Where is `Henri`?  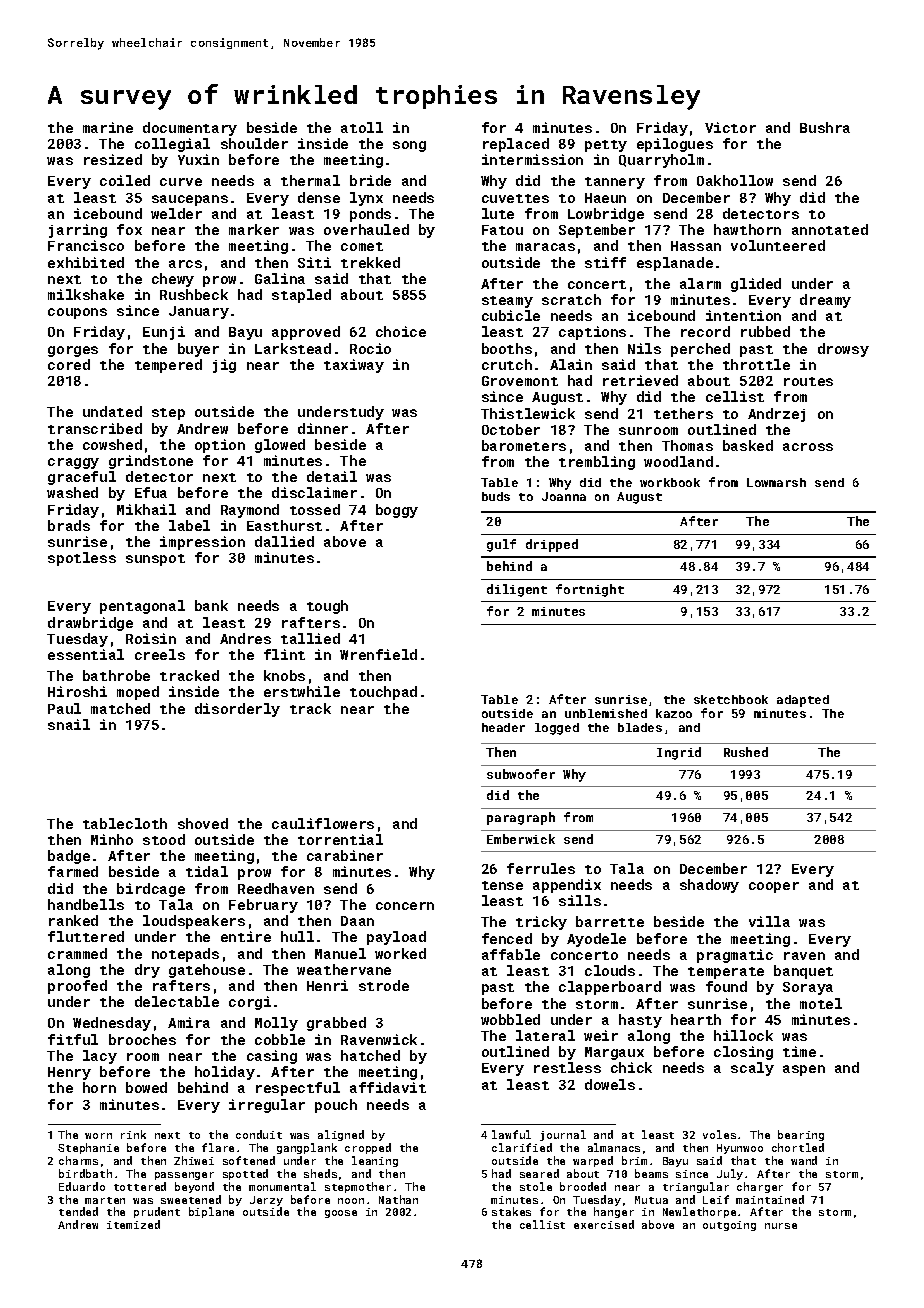 Henri is located at coordinates (327, 985).
